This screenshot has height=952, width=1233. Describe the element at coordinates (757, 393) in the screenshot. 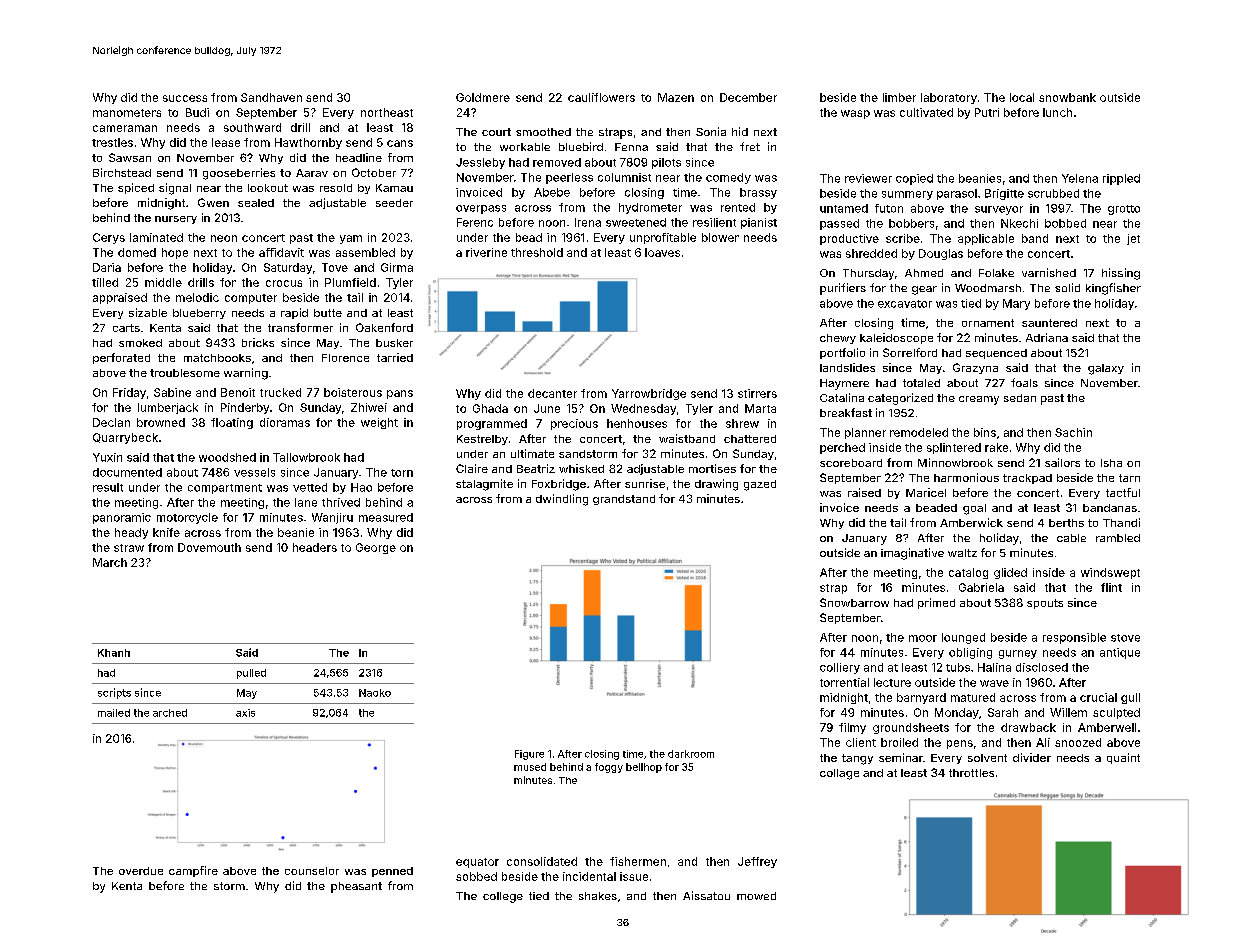

I see `stirrers` at that location.
